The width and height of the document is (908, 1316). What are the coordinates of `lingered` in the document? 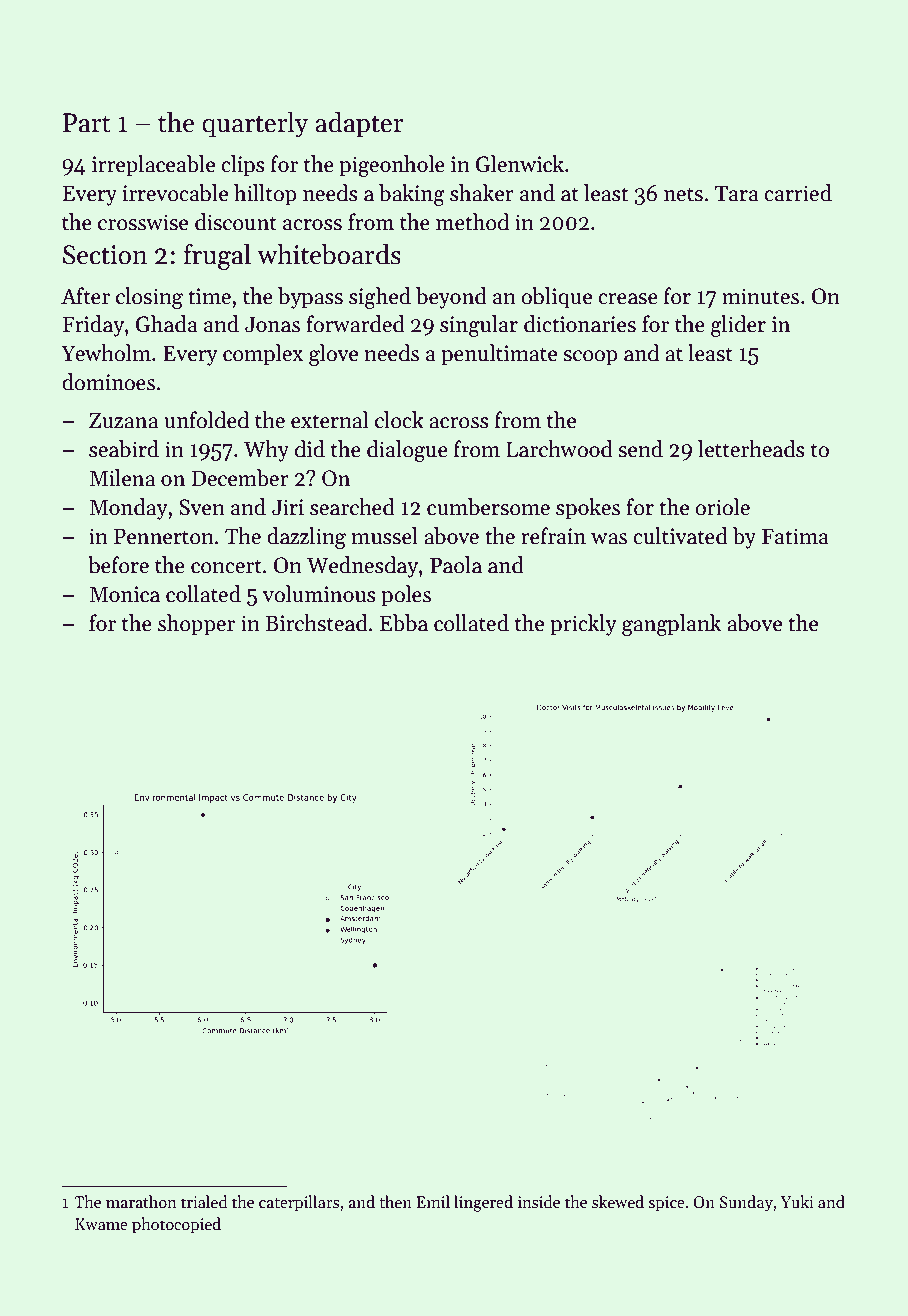 It's located at (483, 1203).
